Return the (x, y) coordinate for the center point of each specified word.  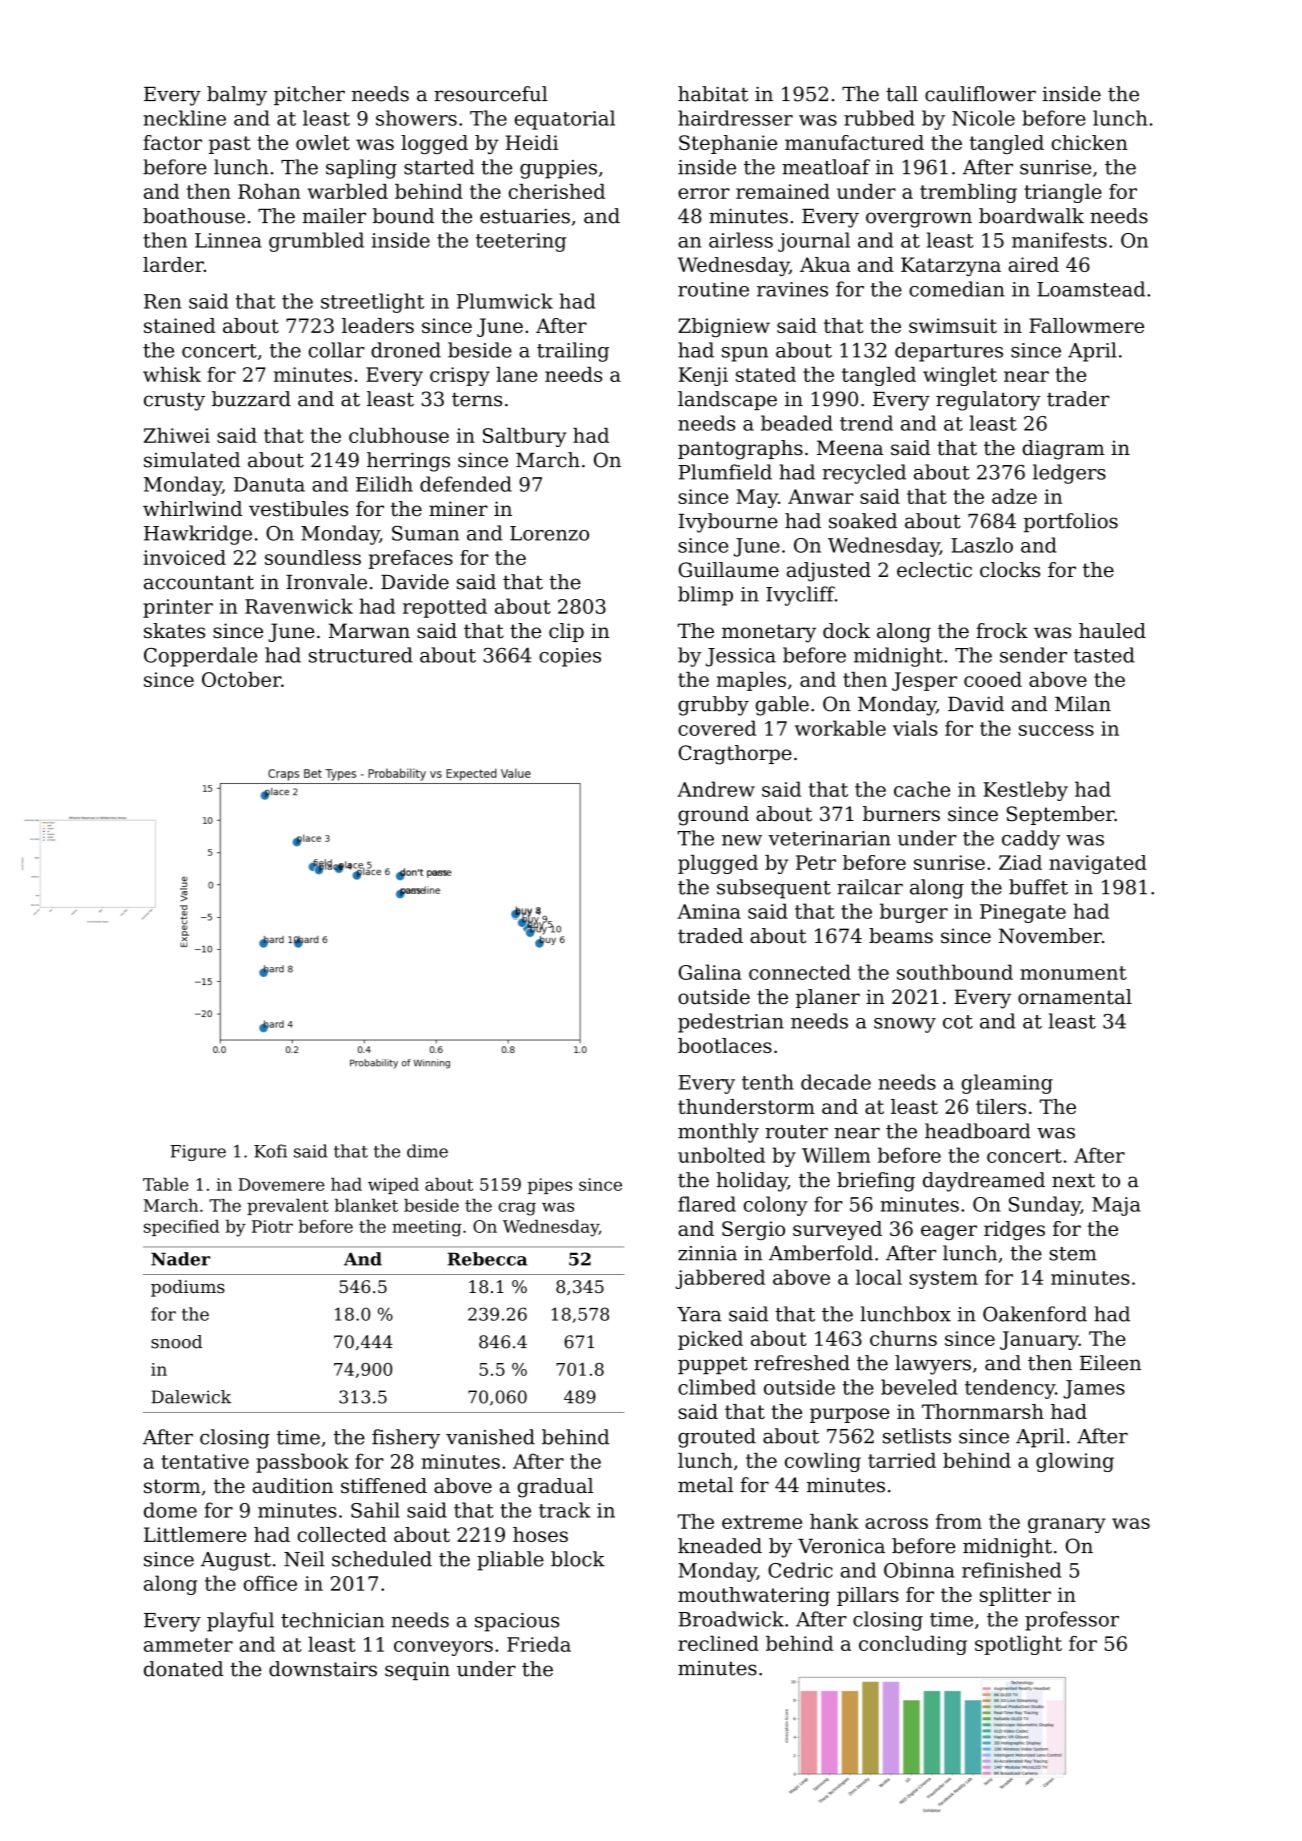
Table (165, 1184)
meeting (427, 1228)
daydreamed (984, 1182)
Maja (1116, 1206)
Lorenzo (549, 533)
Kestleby (1025, 791)
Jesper (924, 681)
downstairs (323, 1669)
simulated (192, 460)
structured (361, 655)
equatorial (565, 120)
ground (713, 816)
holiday (752, 1182)
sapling (361, 169)
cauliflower (980, 94)
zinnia (707, 1253)
